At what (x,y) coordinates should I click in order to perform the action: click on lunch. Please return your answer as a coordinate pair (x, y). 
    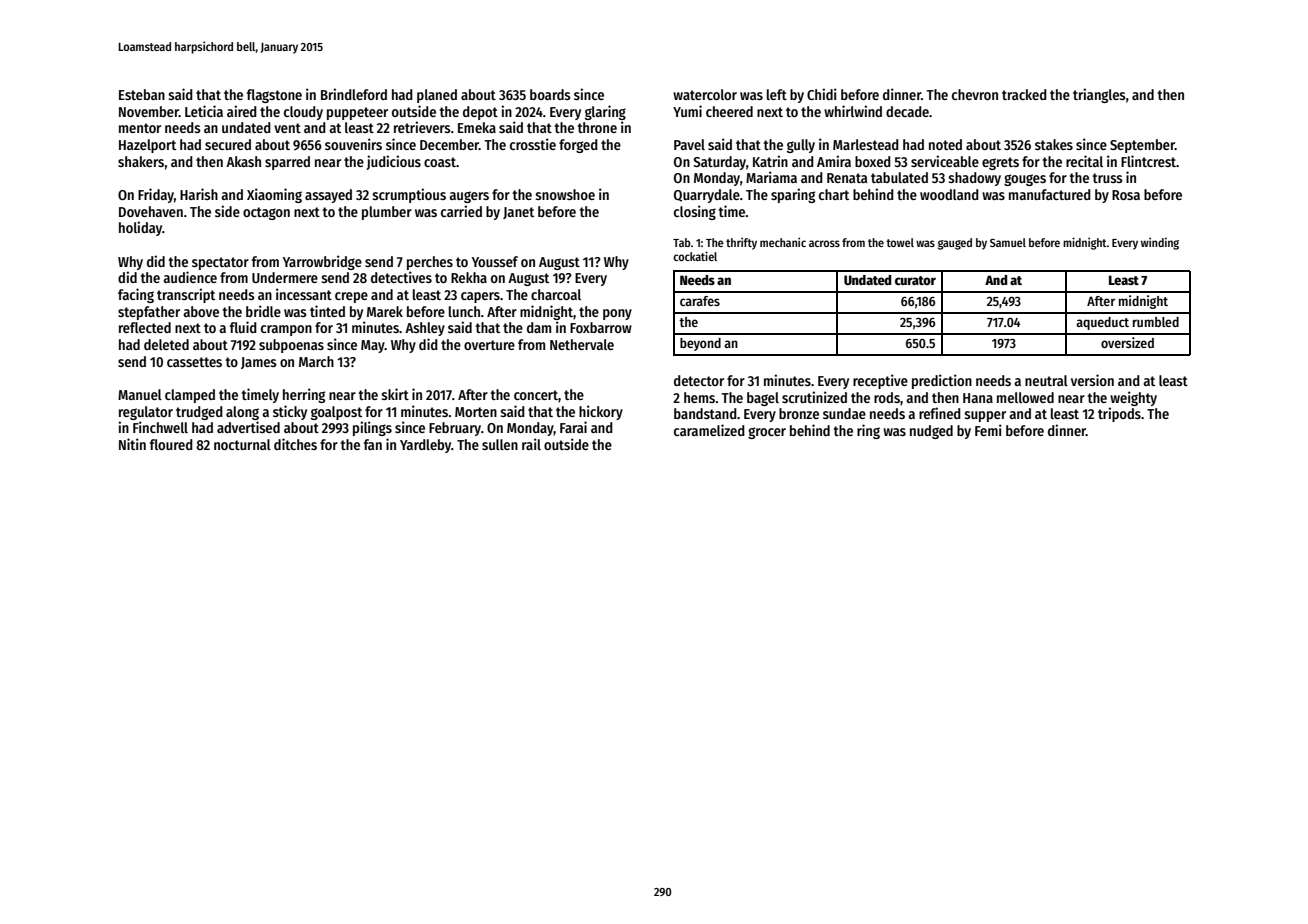
    Looking at the image, I should click on (464, 311).
